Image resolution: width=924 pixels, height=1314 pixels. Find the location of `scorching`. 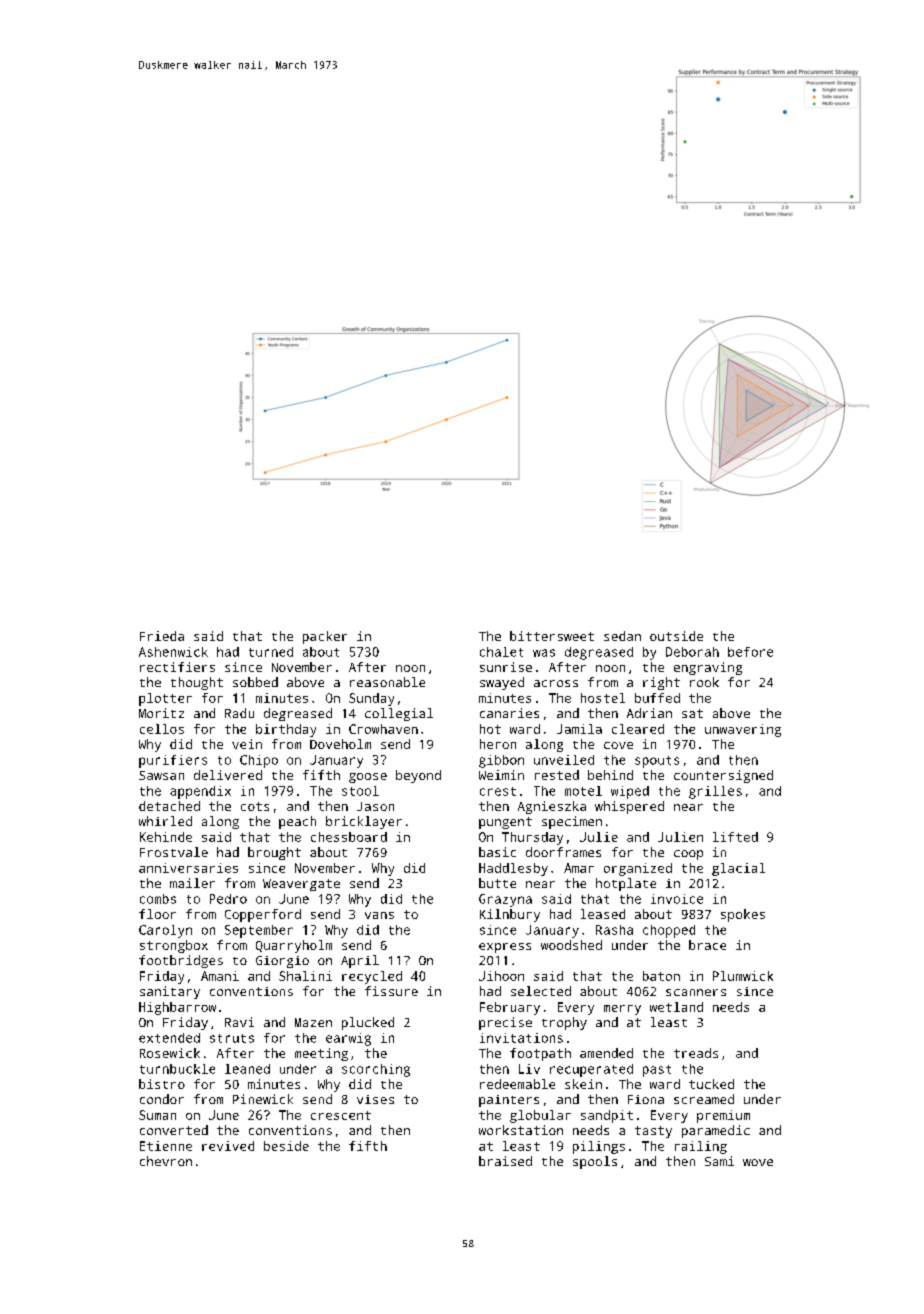

scorching is located at coordinates (376, 1070).
